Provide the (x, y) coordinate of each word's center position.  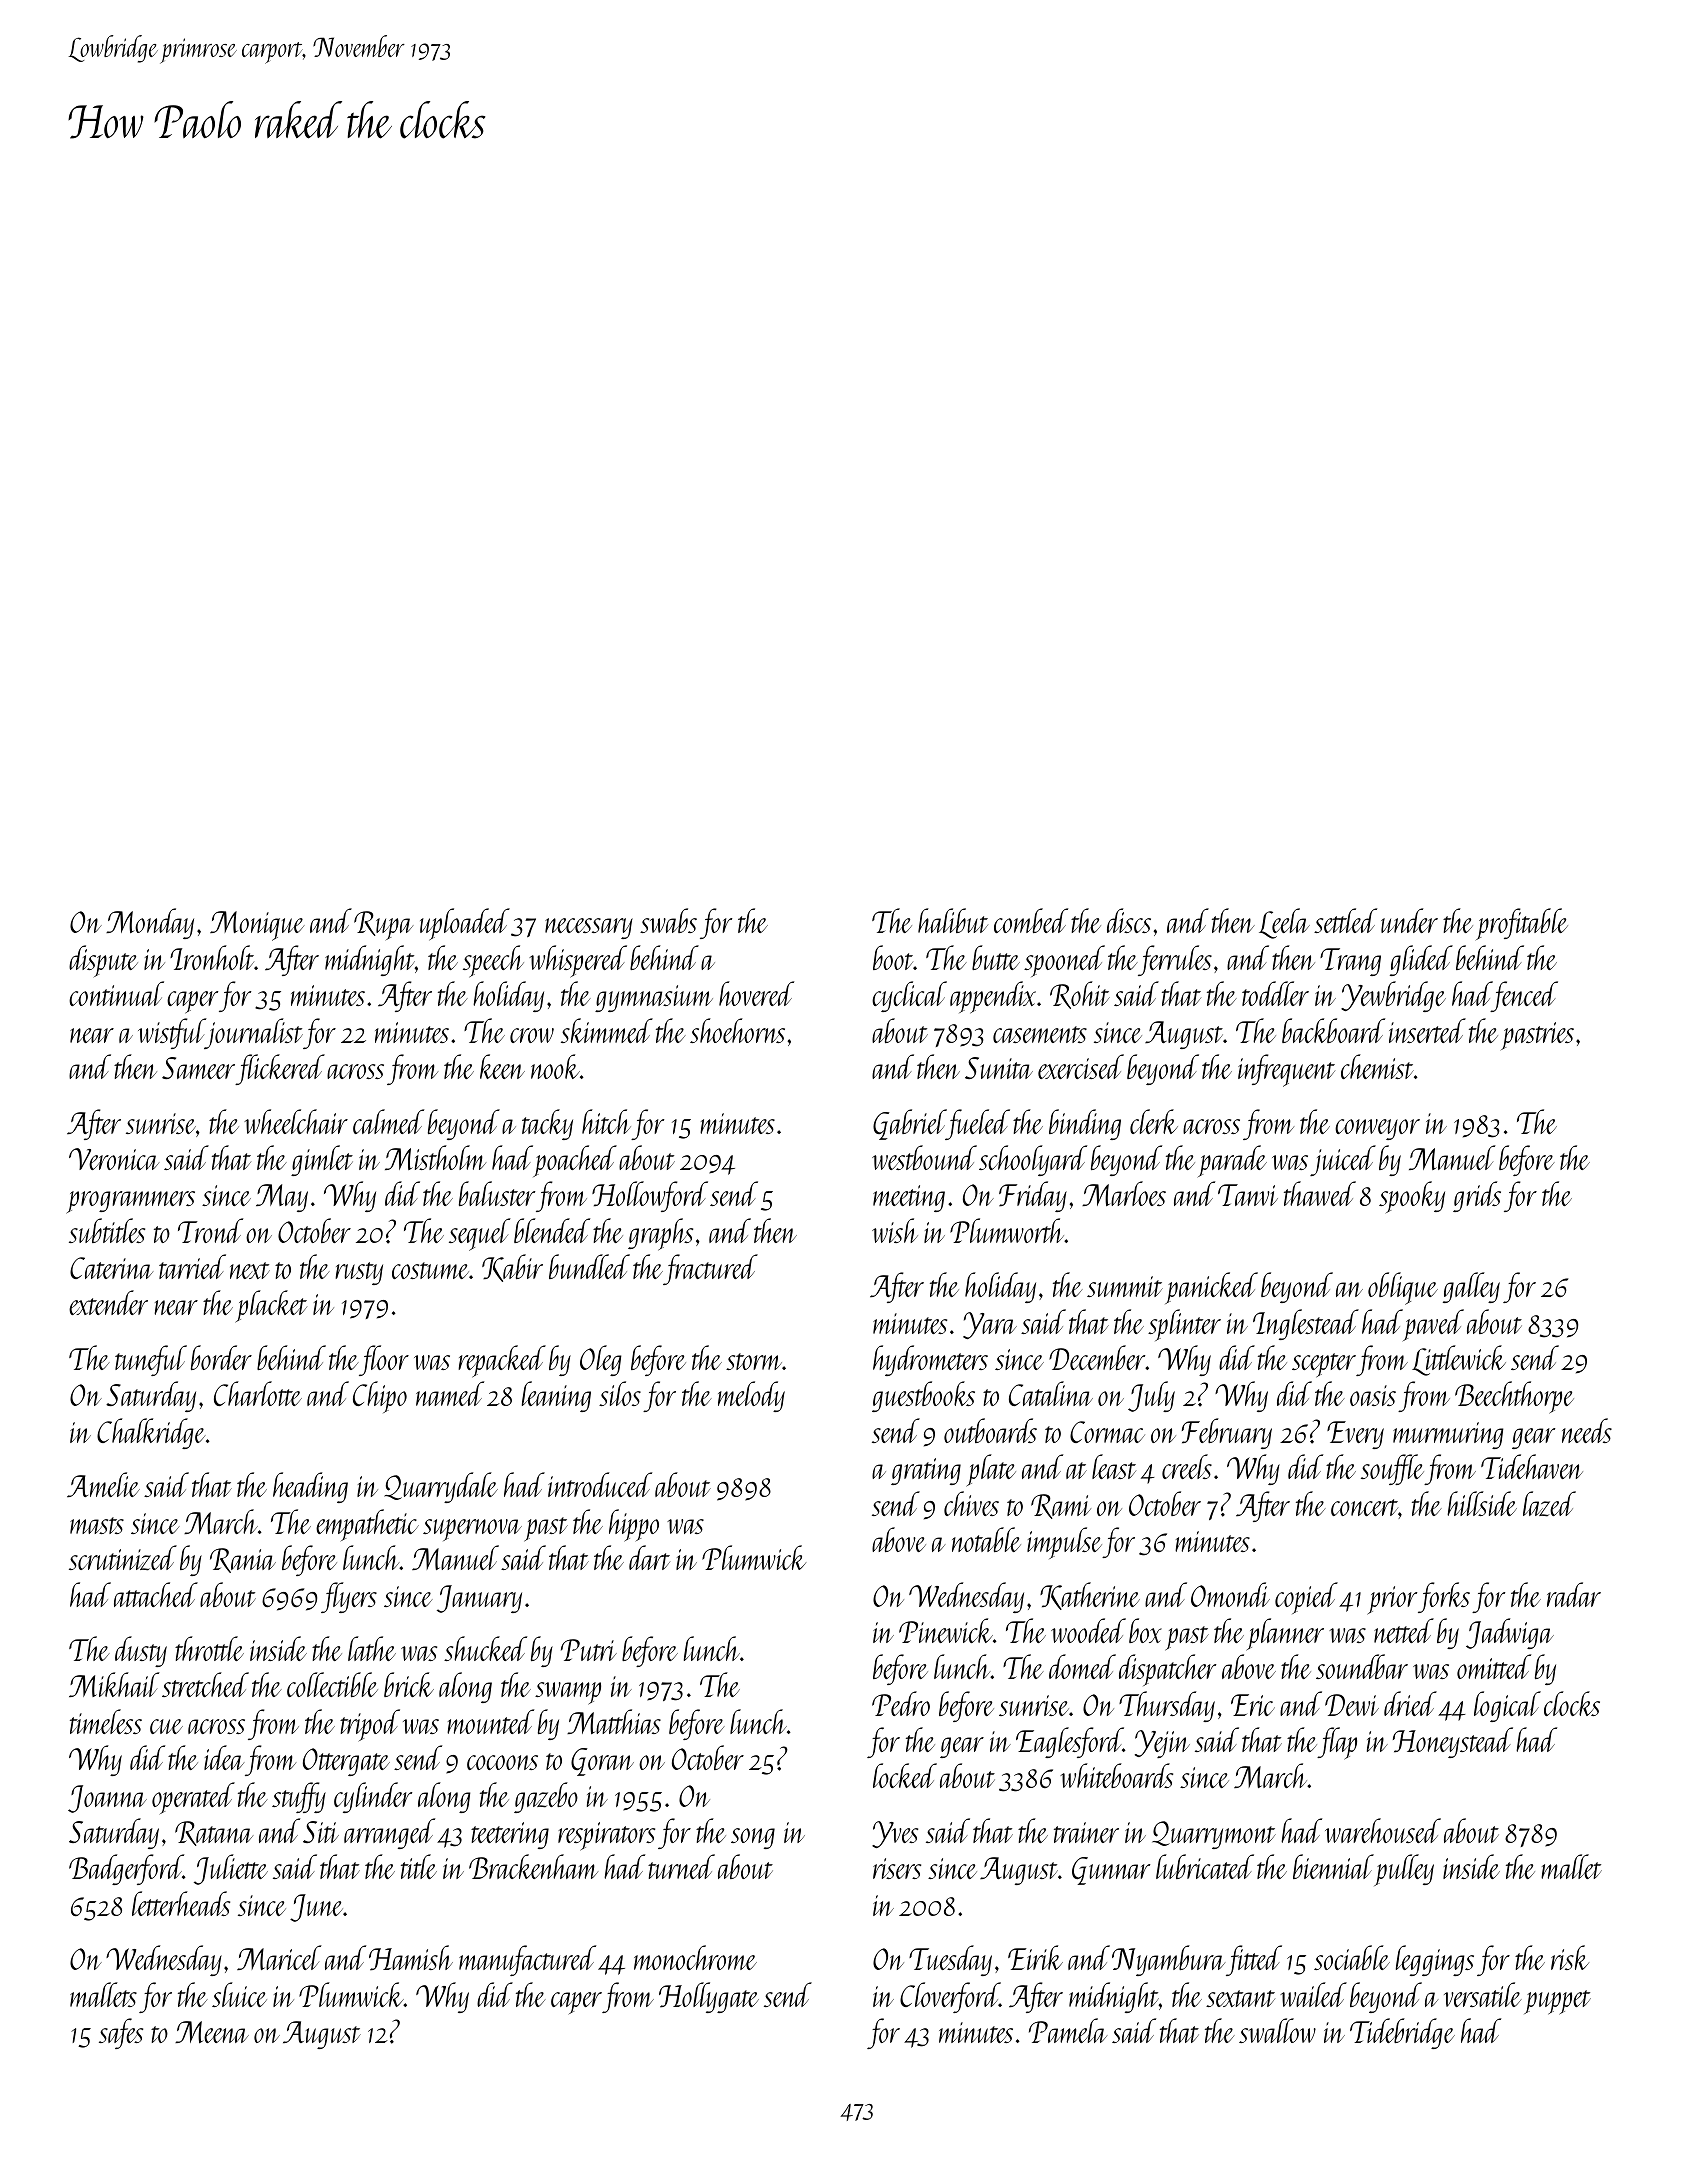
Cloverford (950, 1997)
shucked (485, 1648)
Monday (150, 923)
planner (1285, 1634)
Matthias (614, 1721)
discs (1129, 920)
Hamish (411, 1958)
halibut (953, 920)
